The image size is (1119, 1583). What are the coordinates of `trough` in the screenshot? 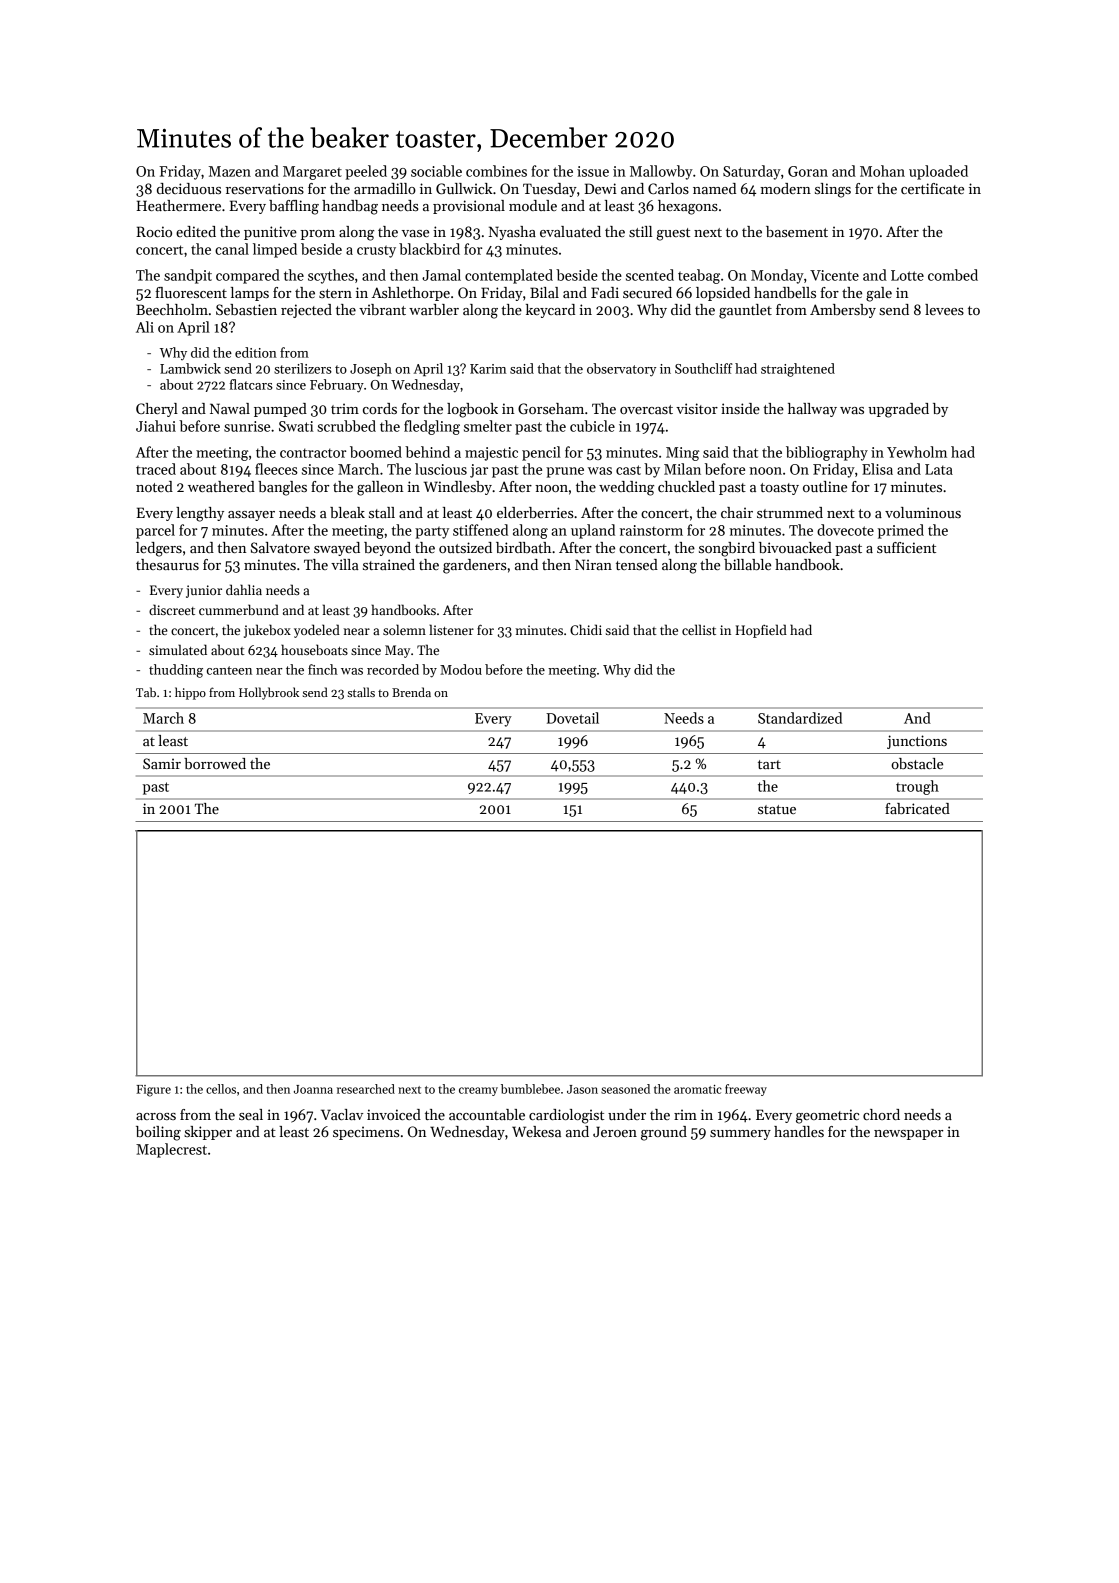 It's located at (917, 787).
